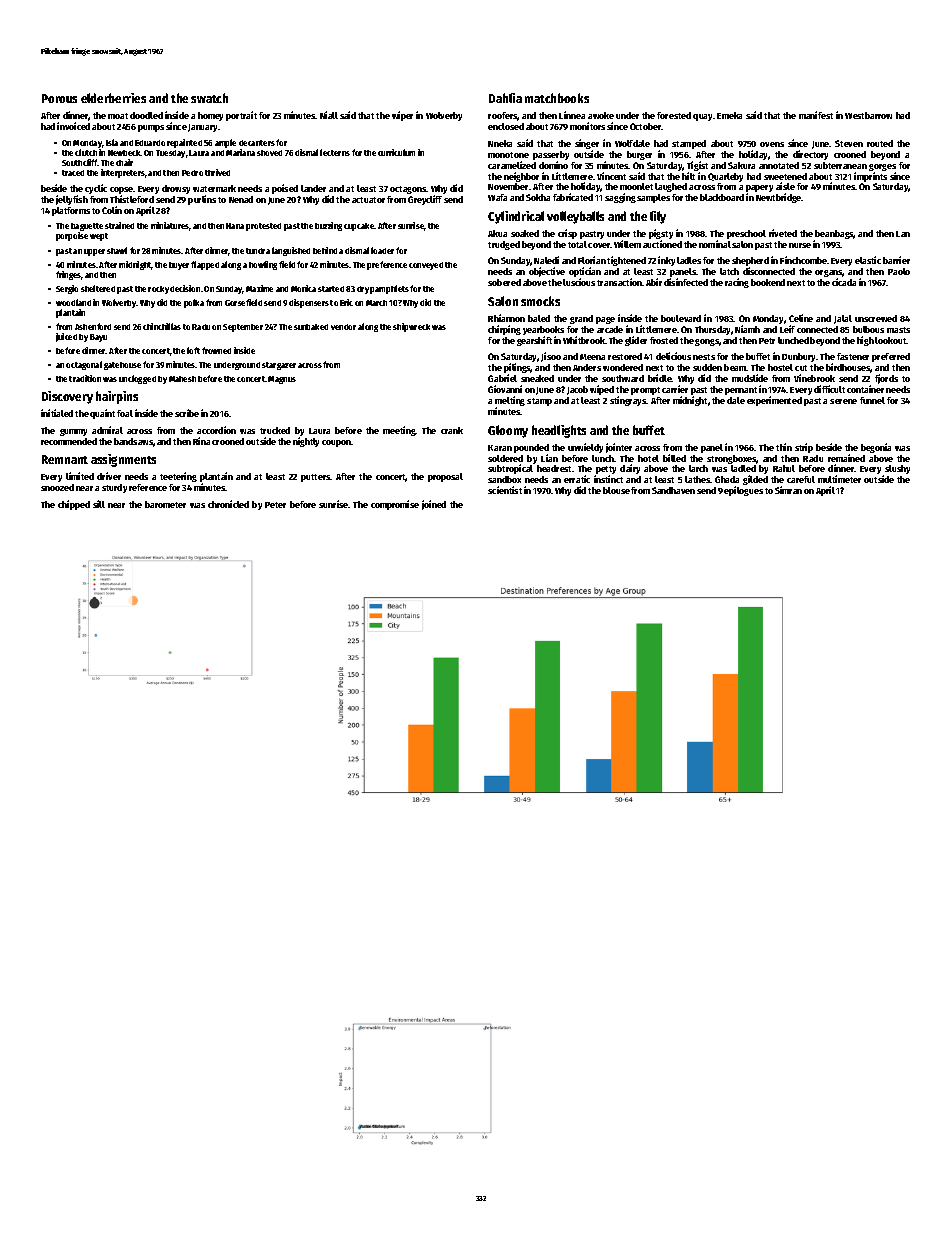 The height and width of the image is (1233, 952). Describe the element at coordinates (750, 378) in the image. I see `mudslide` at that location.
